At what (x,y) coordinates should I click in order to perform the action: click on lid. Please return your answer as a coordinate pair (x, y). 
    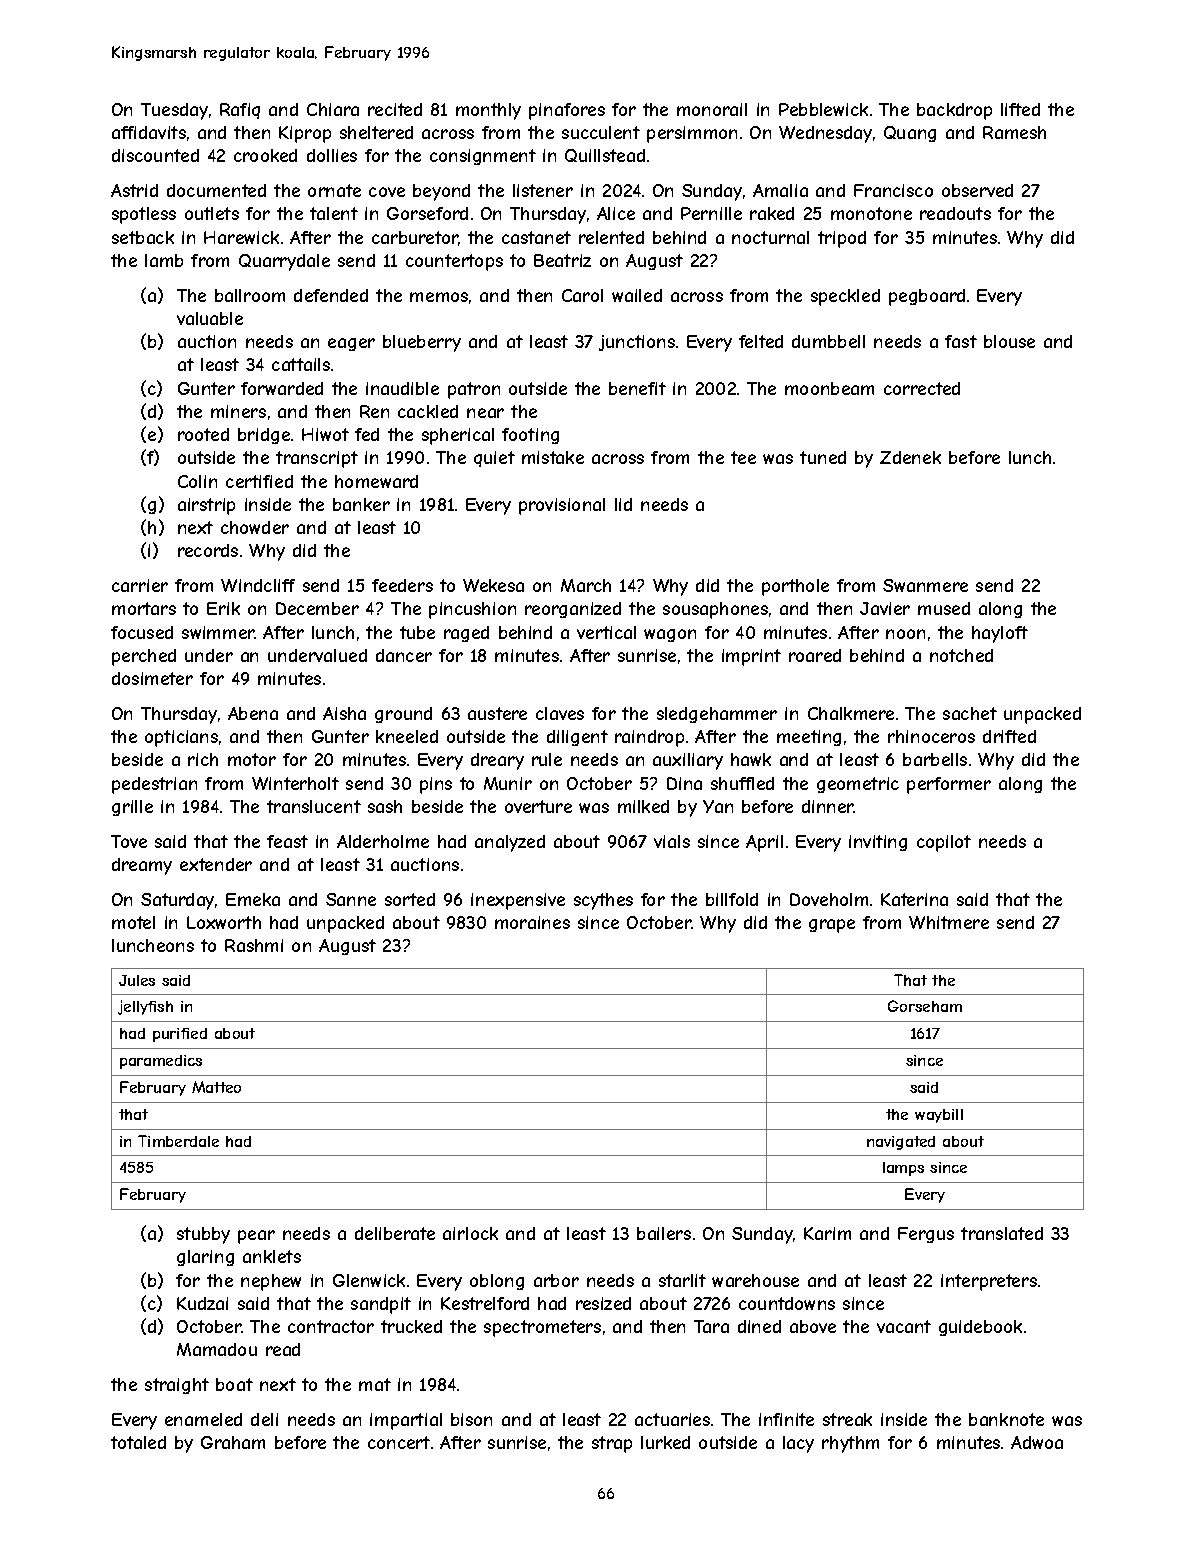
    Looking at the image, I should click on (623, 504).
